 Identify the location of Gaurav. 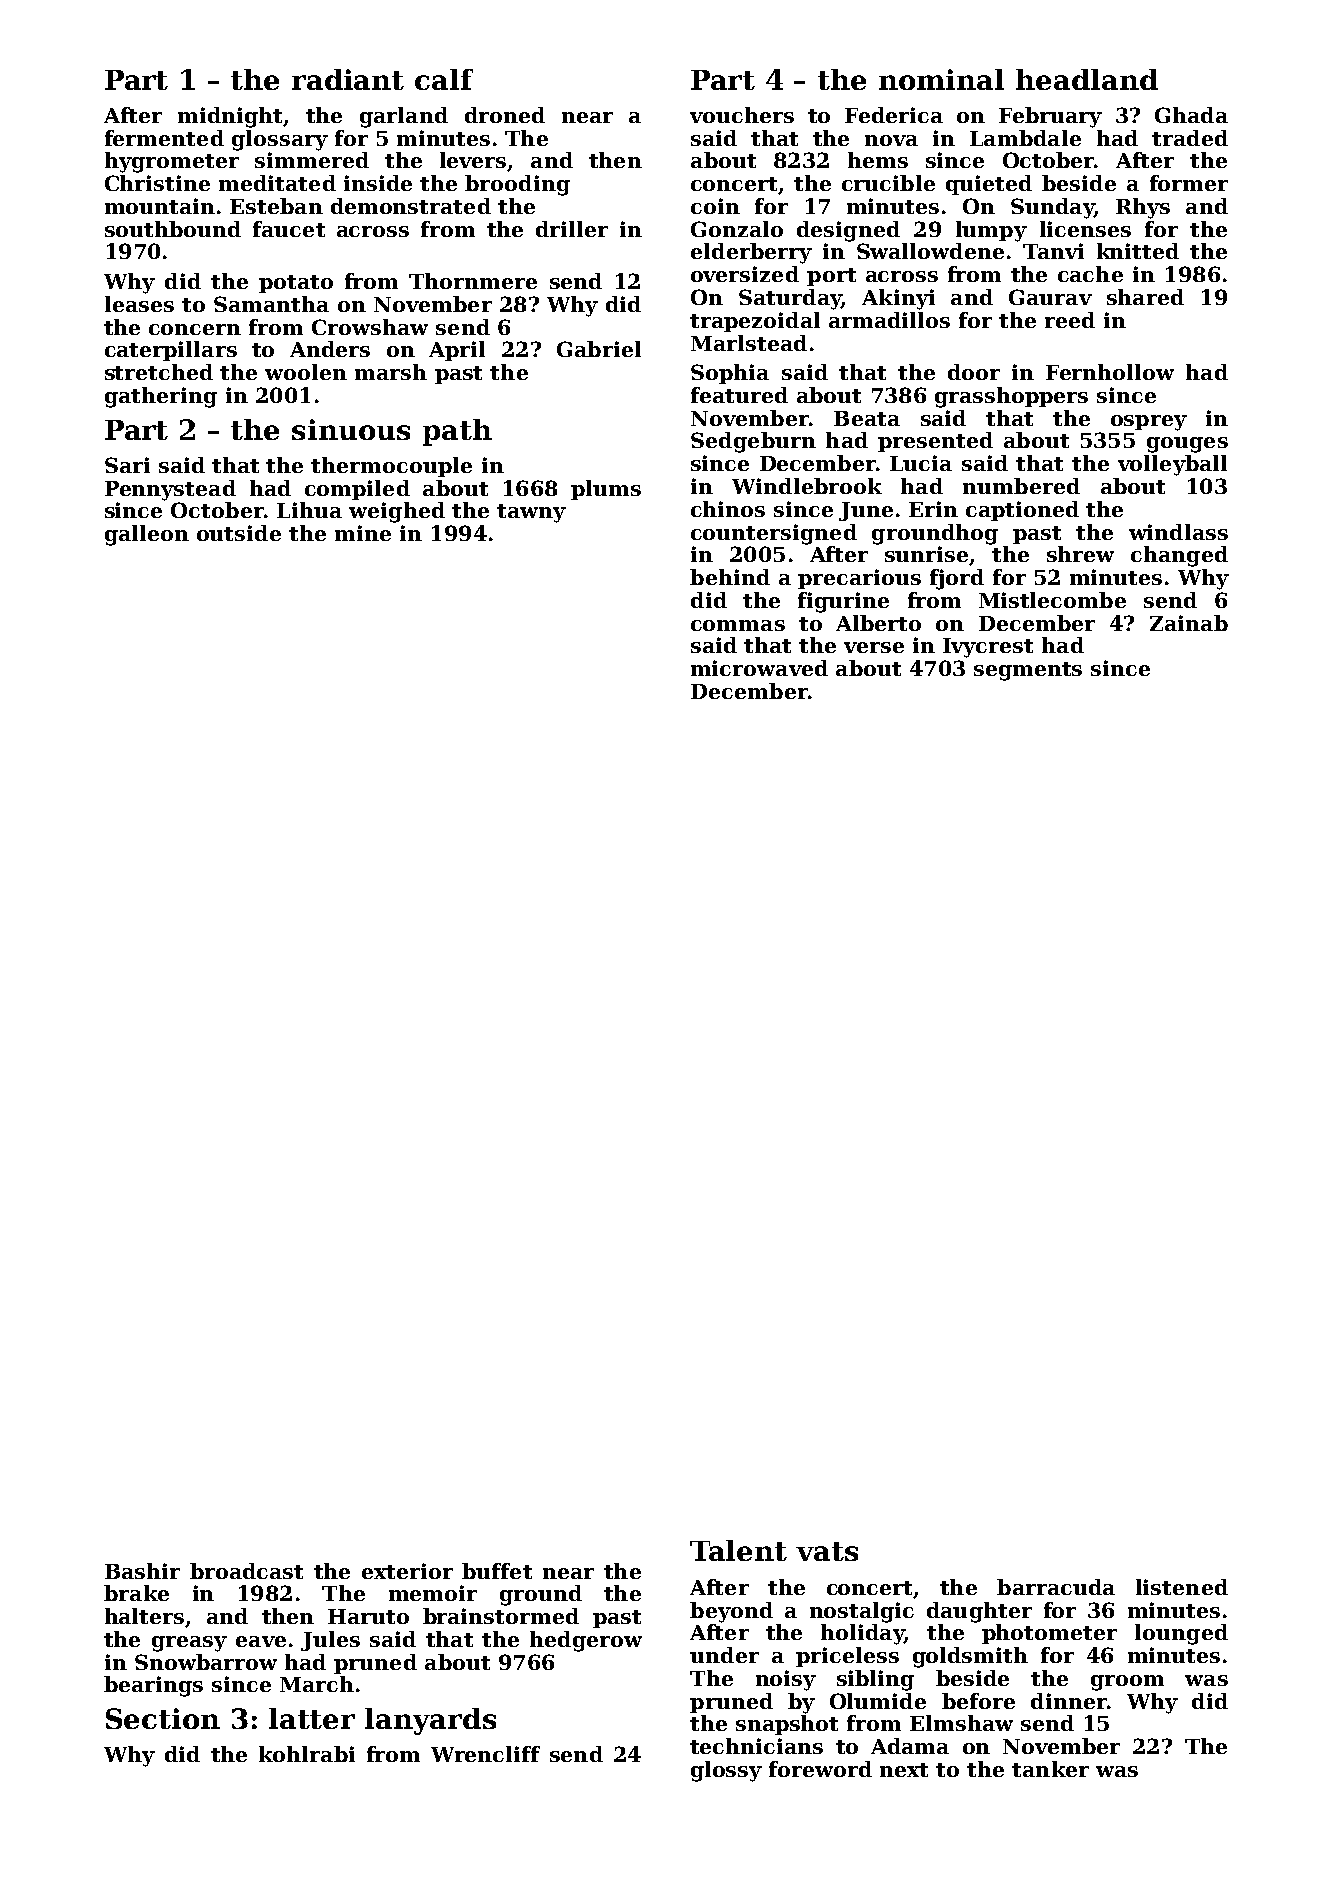
(1050, 297).
